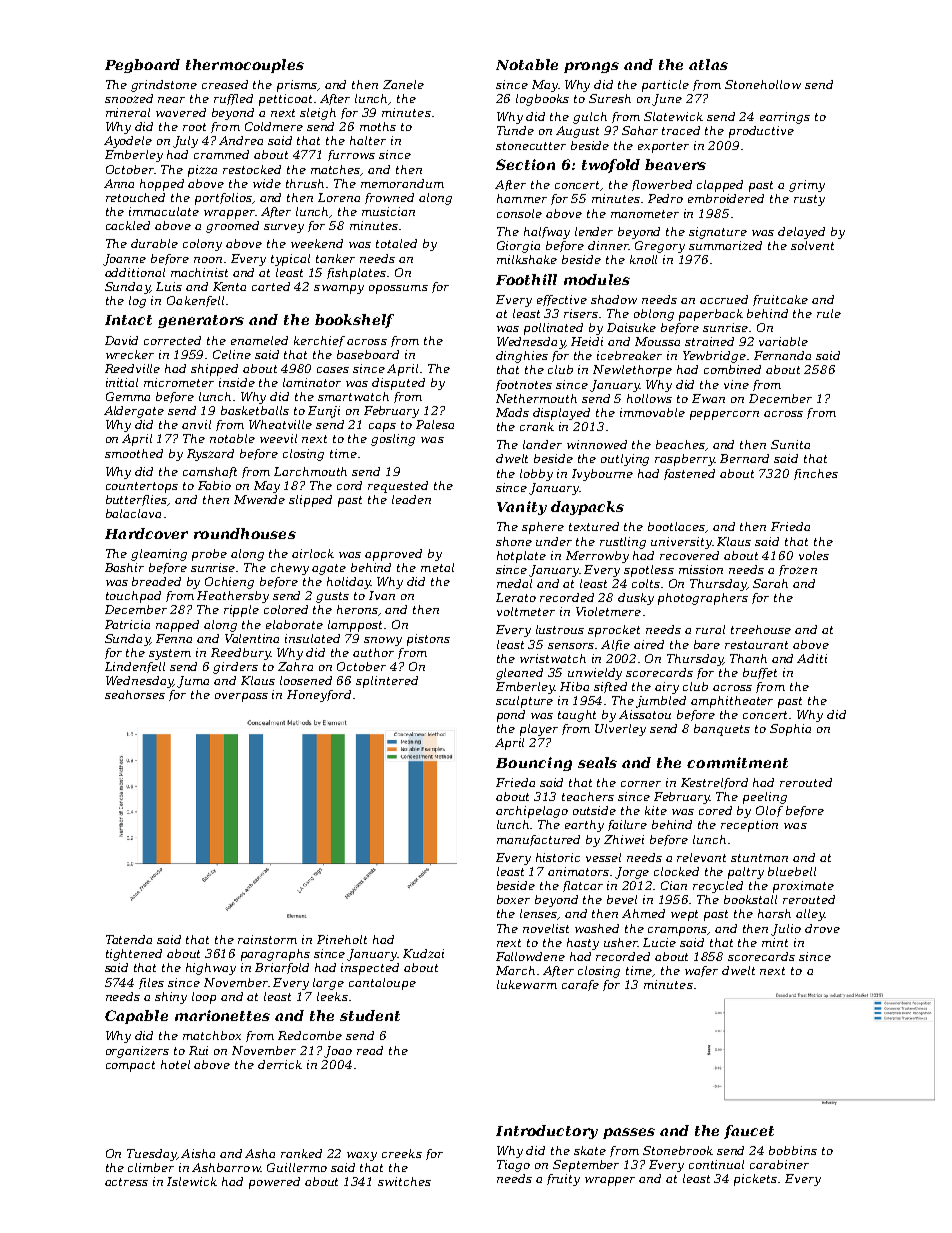  I want to click on Gemma, so click(128, 396).
